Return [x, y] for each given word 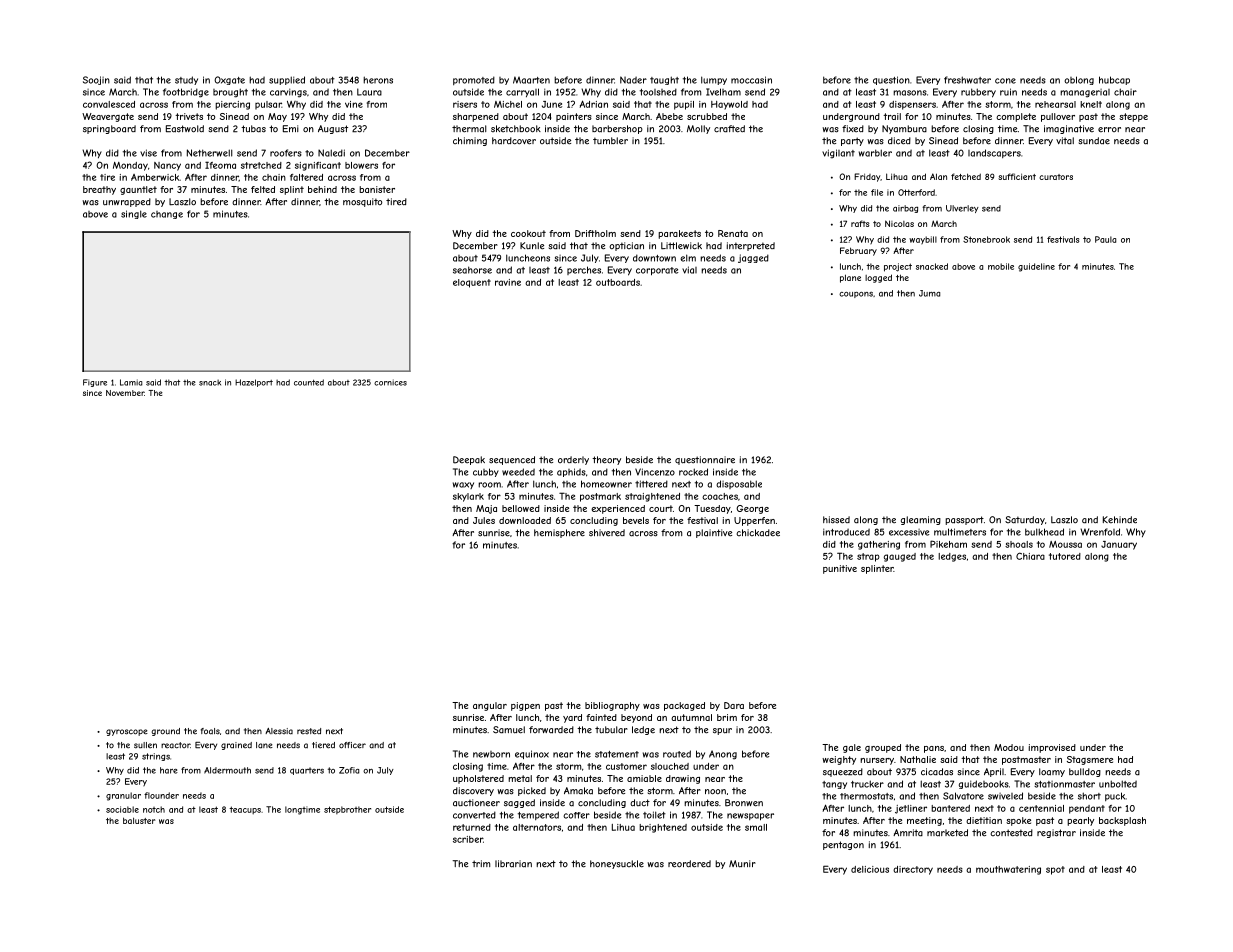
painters [574, 117]
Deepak [469, 460]
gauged [900, 557]
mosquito [362, 202]
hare [169, 770]
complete [1016, 117]
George [752, 509]
